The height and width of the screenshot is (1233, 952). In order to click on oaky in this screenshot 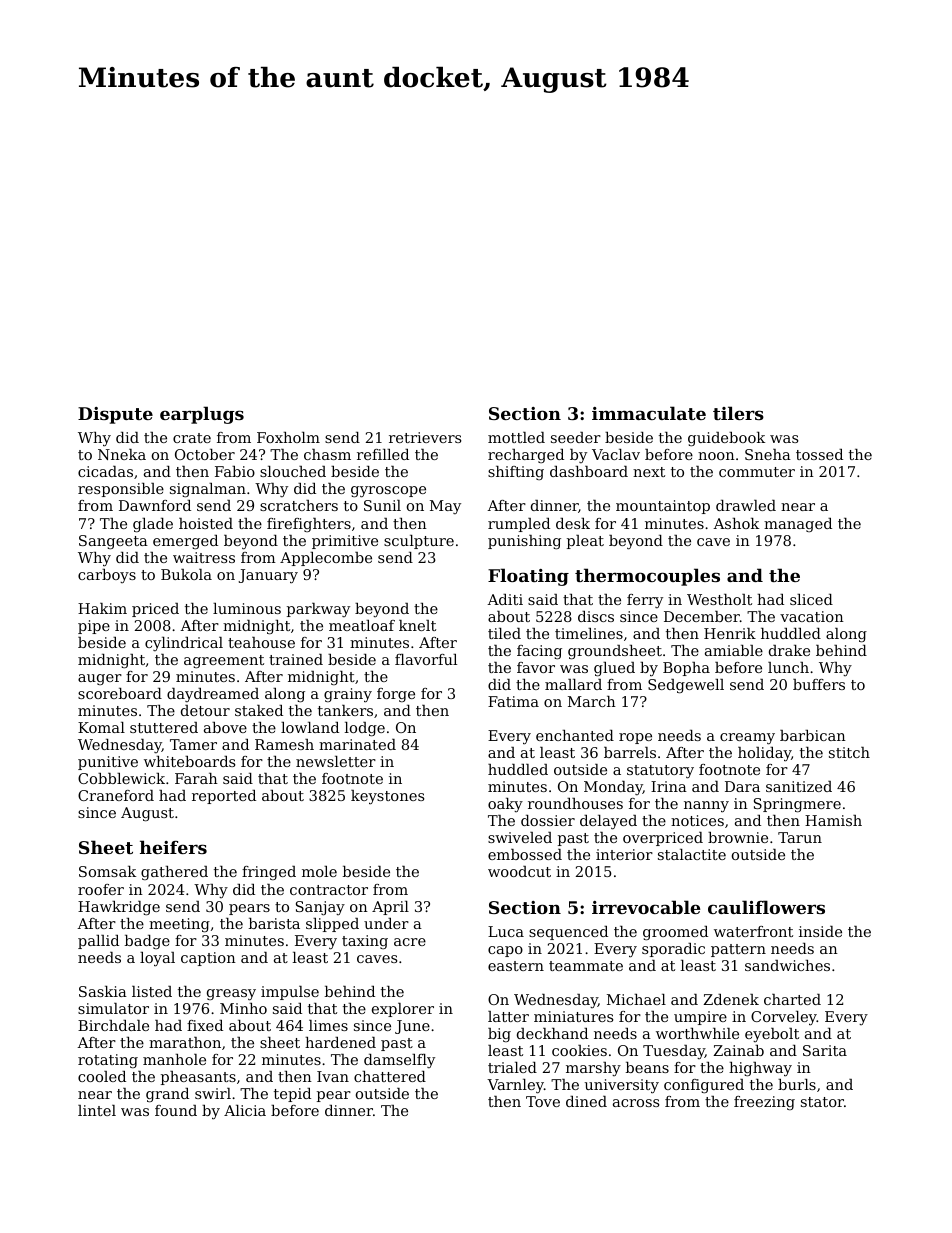, I will do `click(505, 805)`.
